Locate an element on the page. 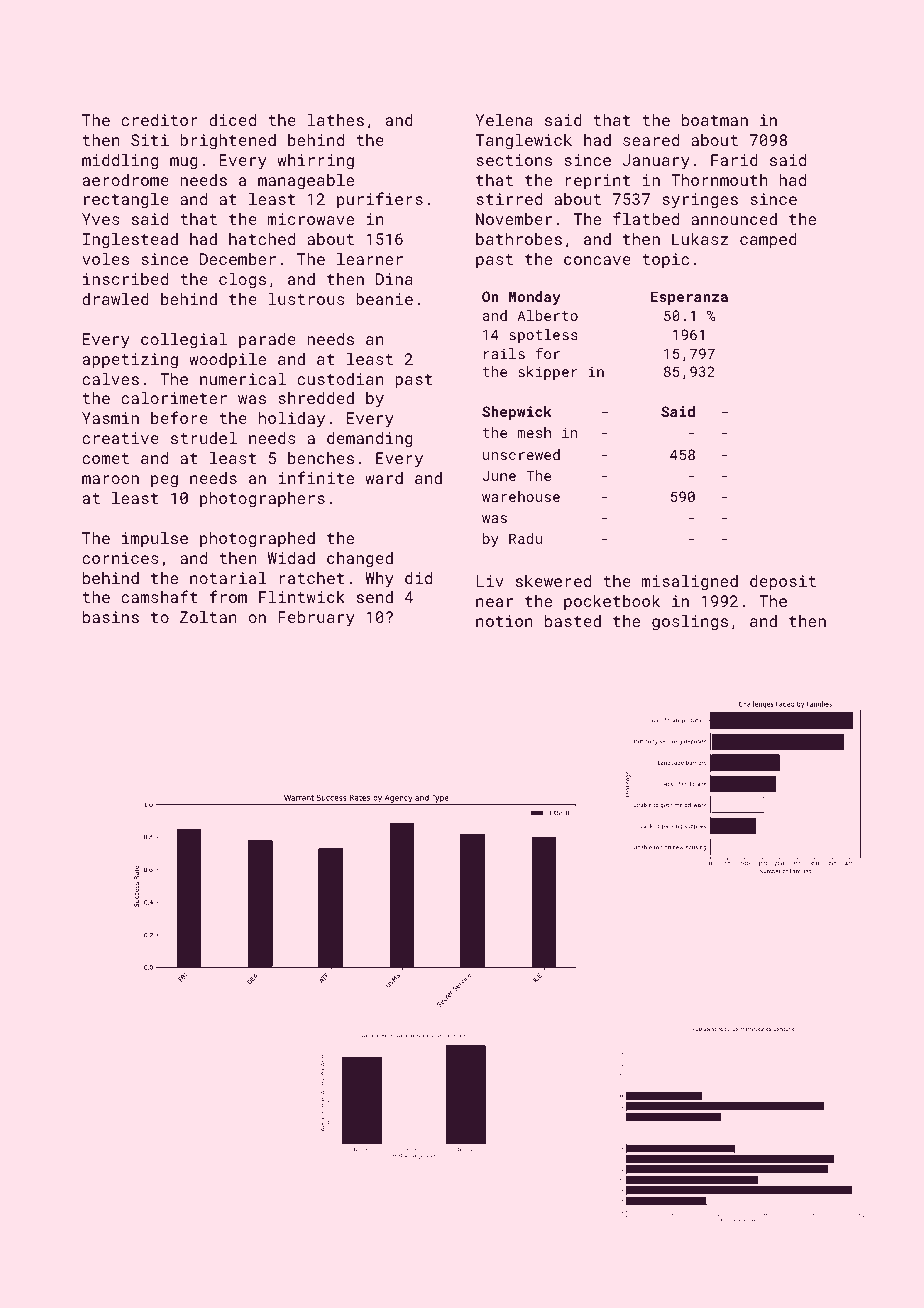 The width and height of the document is (924, 1308). creditor is located at coordinates (159, 120).
